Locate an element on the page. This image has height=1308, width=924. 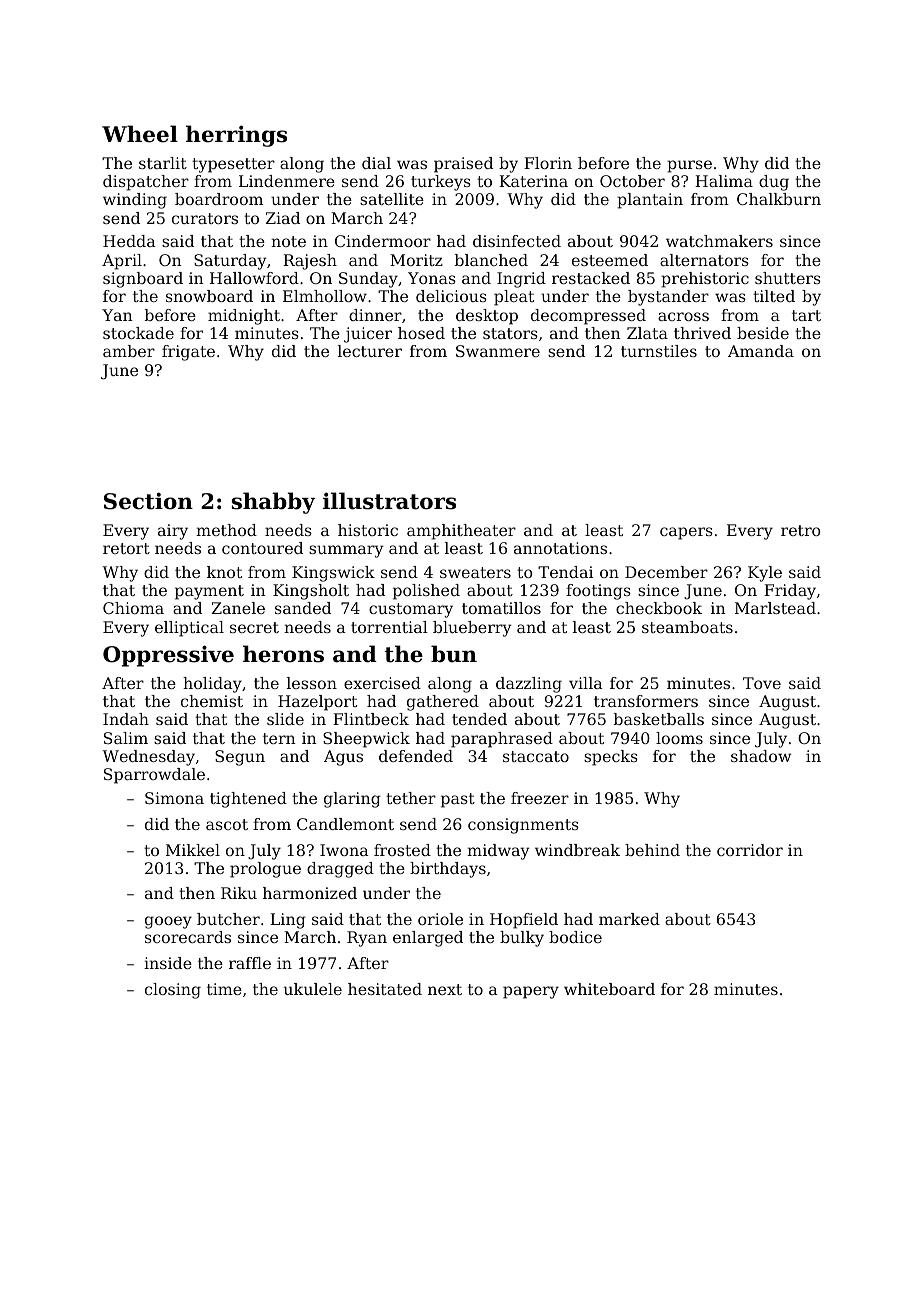
marked is located at coordinates (629, 919).
